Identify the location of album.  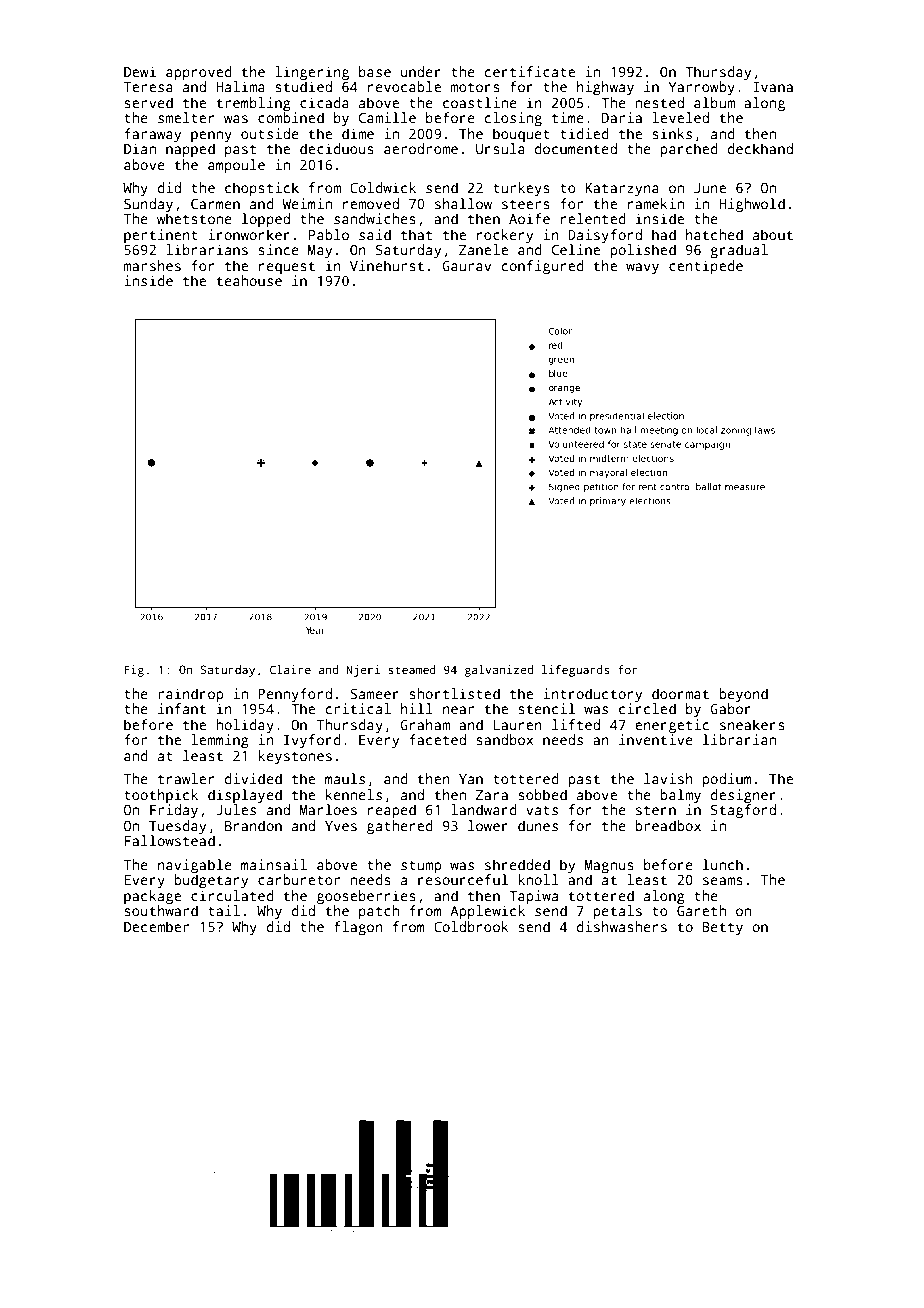
(714, 102).
